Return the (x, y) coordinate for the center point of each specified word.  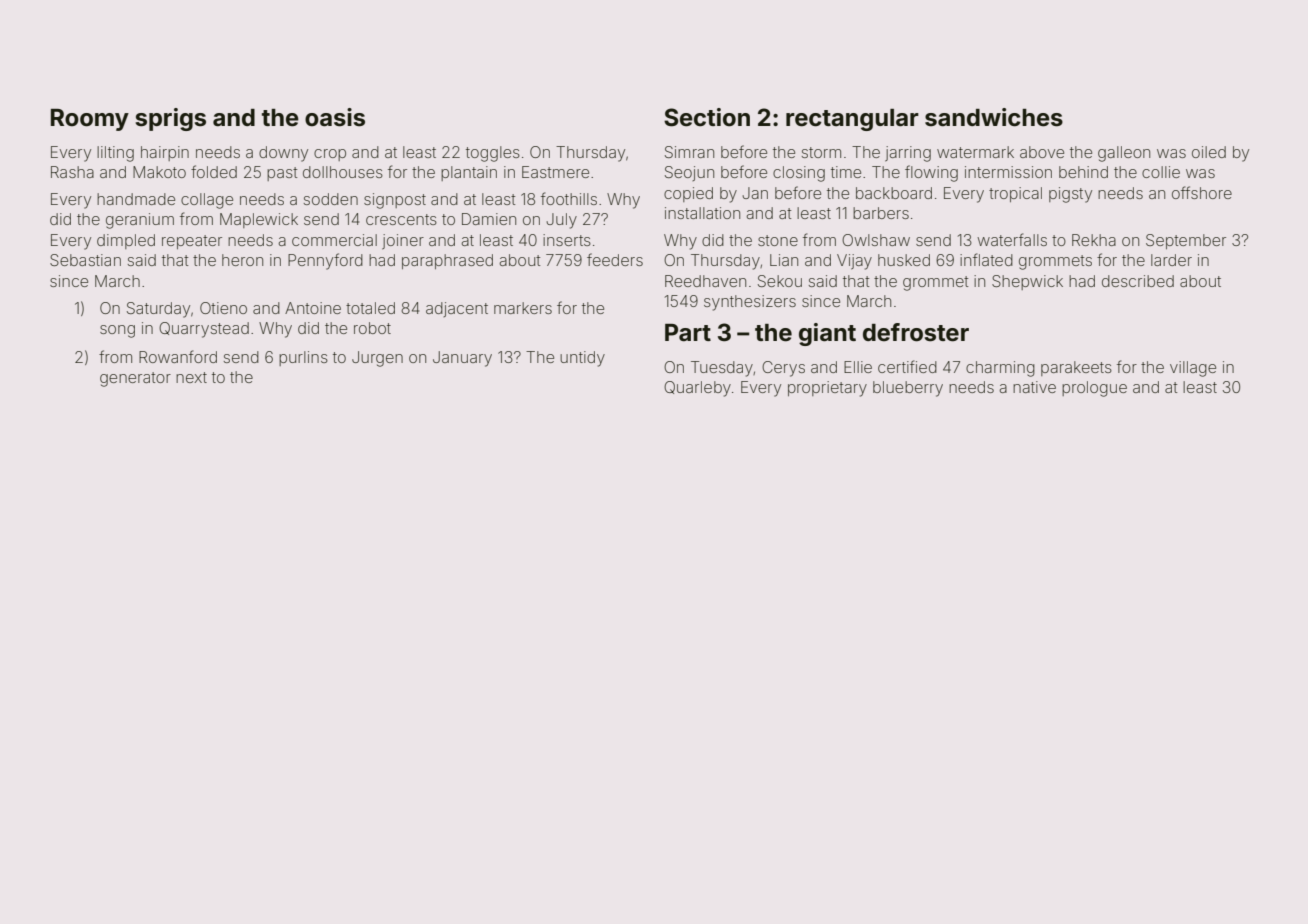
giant (827, 334)
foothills (569, 198)
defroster (916, 332)
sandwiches (994, 117)
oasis (335, 117)
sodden (331, 199)
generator (135, 379)
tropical (1015, 194)
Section (707, 117)
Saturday (158, 310)
